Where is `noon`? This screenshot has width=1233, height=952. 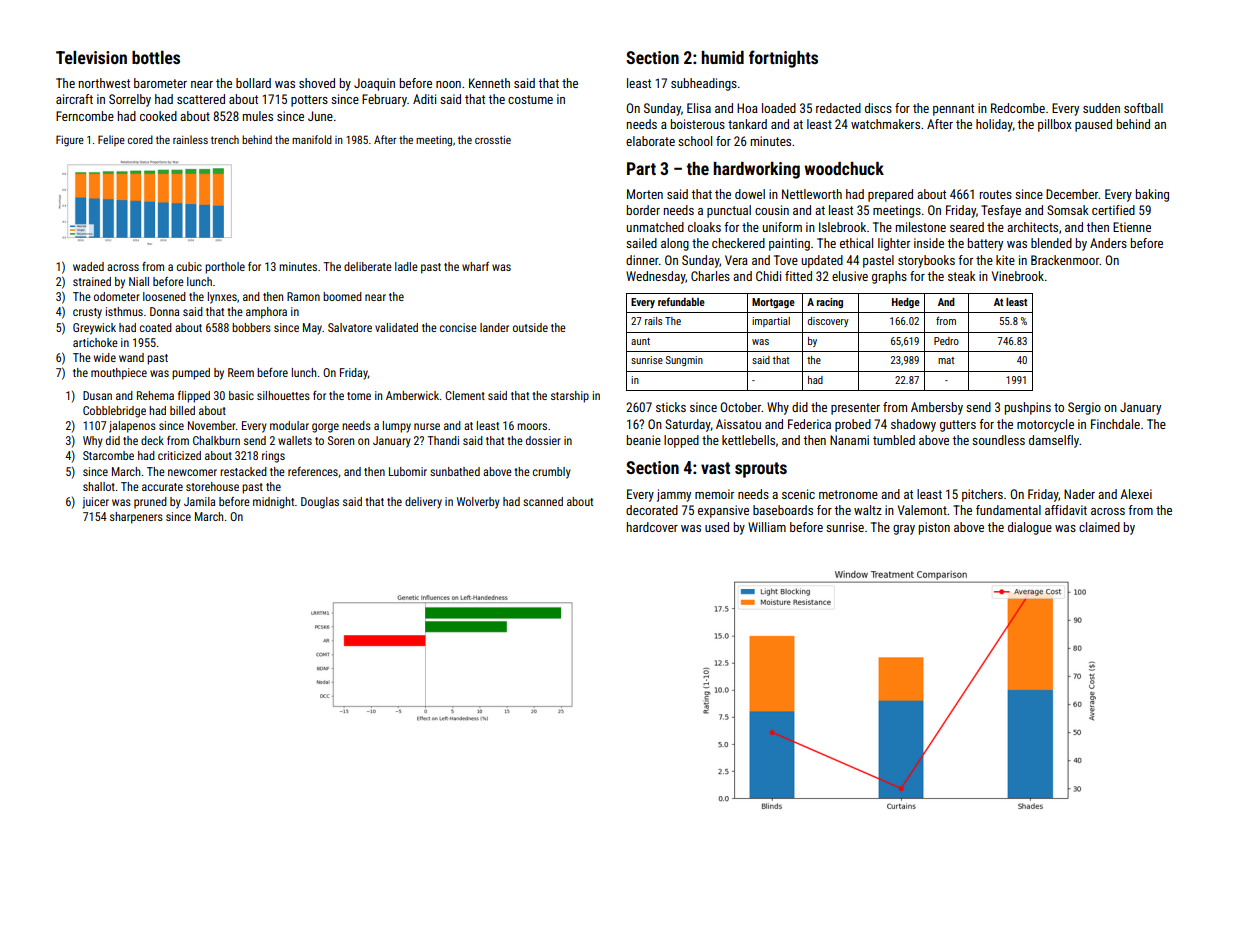
noon is located at coordinates (448, 84).
